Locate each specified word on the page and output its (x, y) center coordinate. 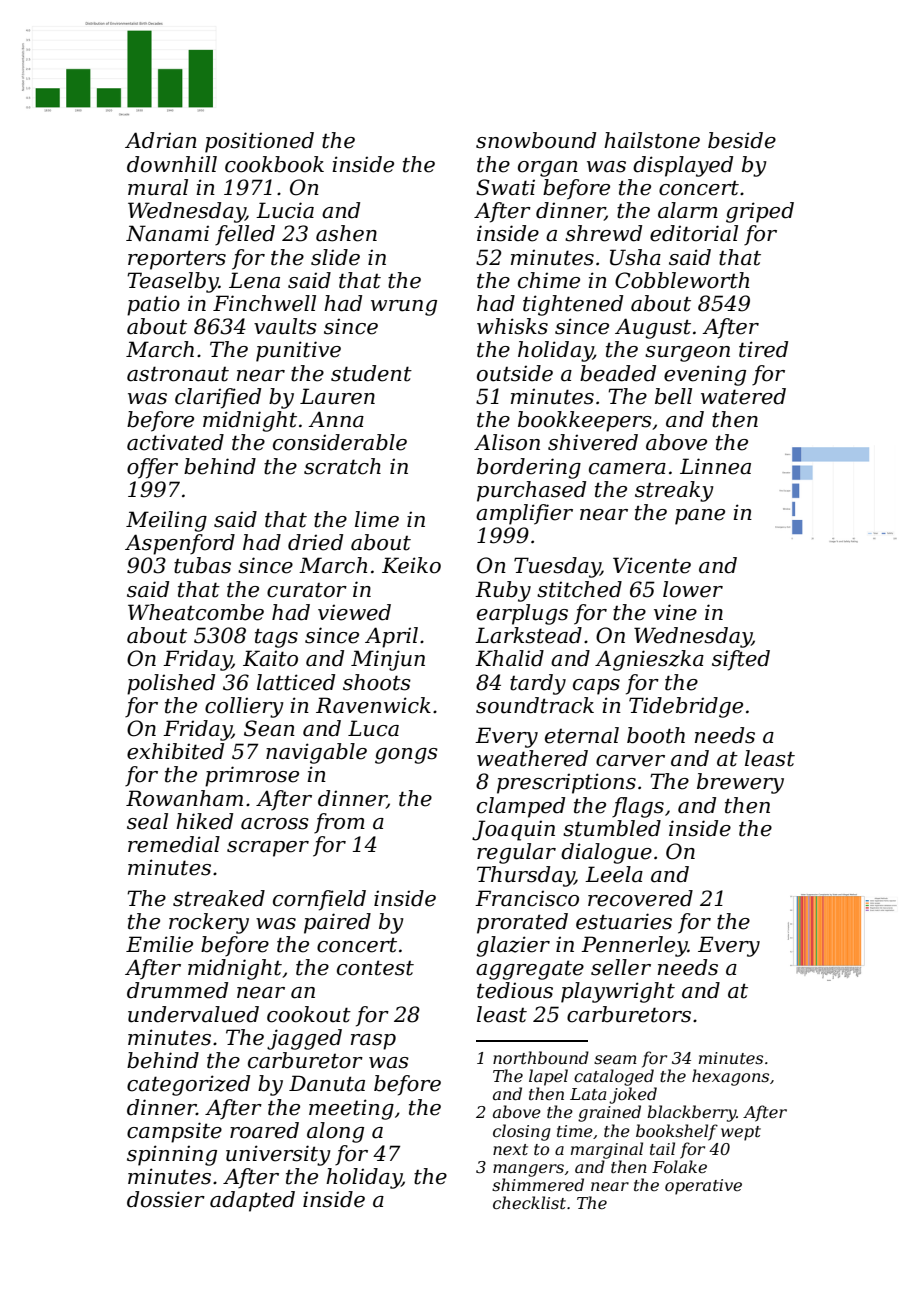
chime (549, 280)
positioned (259, 142)
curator (307, 590)
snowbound (536, 140)
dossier (166, 1199)
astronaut (178, 374)
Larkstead (528, 635)
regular (516, 853)
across (275, 824)
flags (638, 807)
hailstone (652, 140)
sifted (741, 660)
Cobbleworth (682, 280)
